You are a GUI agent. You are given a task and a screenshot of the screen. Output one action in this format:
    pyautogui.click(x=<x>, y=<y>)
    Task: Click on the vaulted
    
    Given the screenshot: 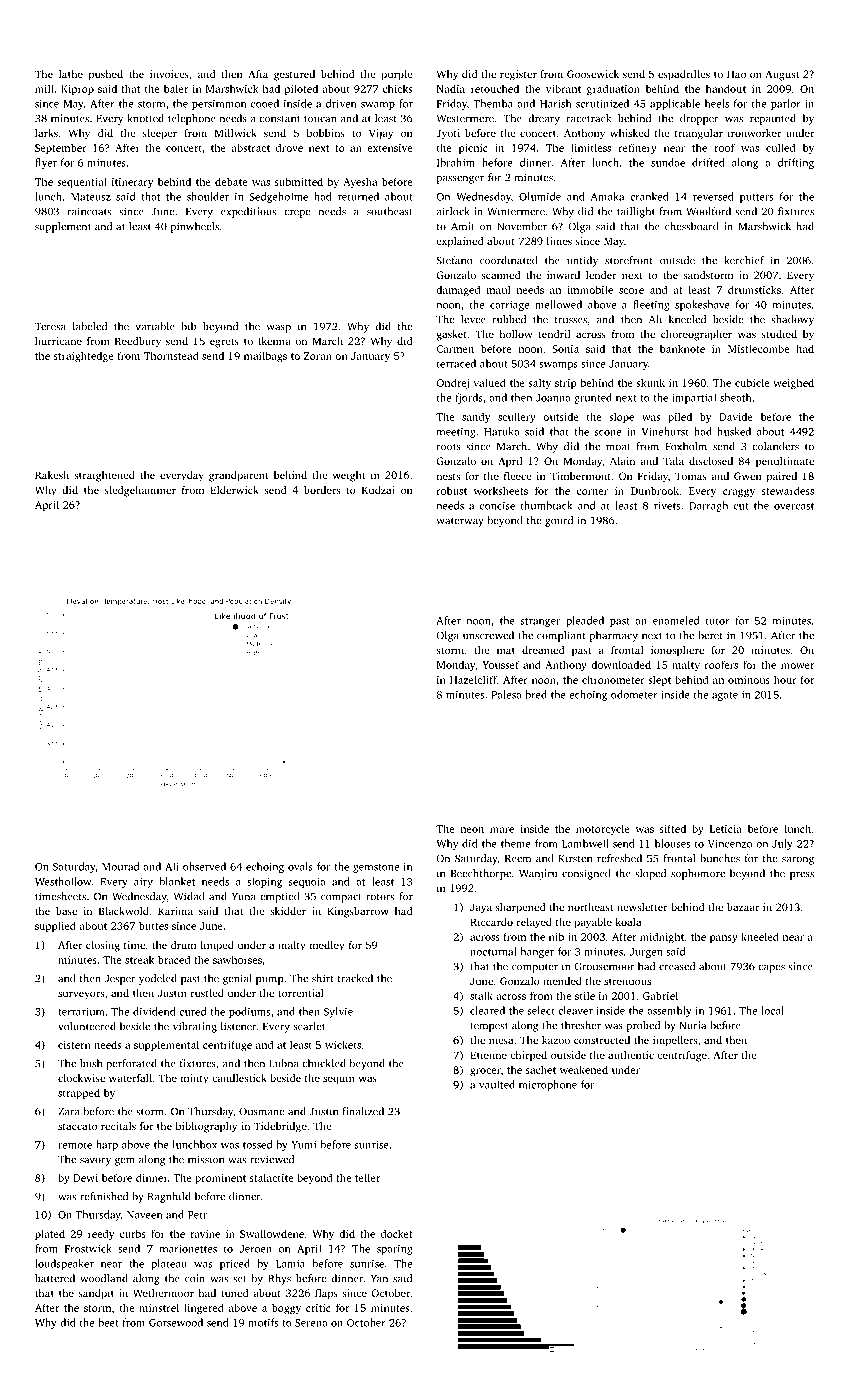 What is the action you would take?
    pyautogui.click(x=497, y=1084)
